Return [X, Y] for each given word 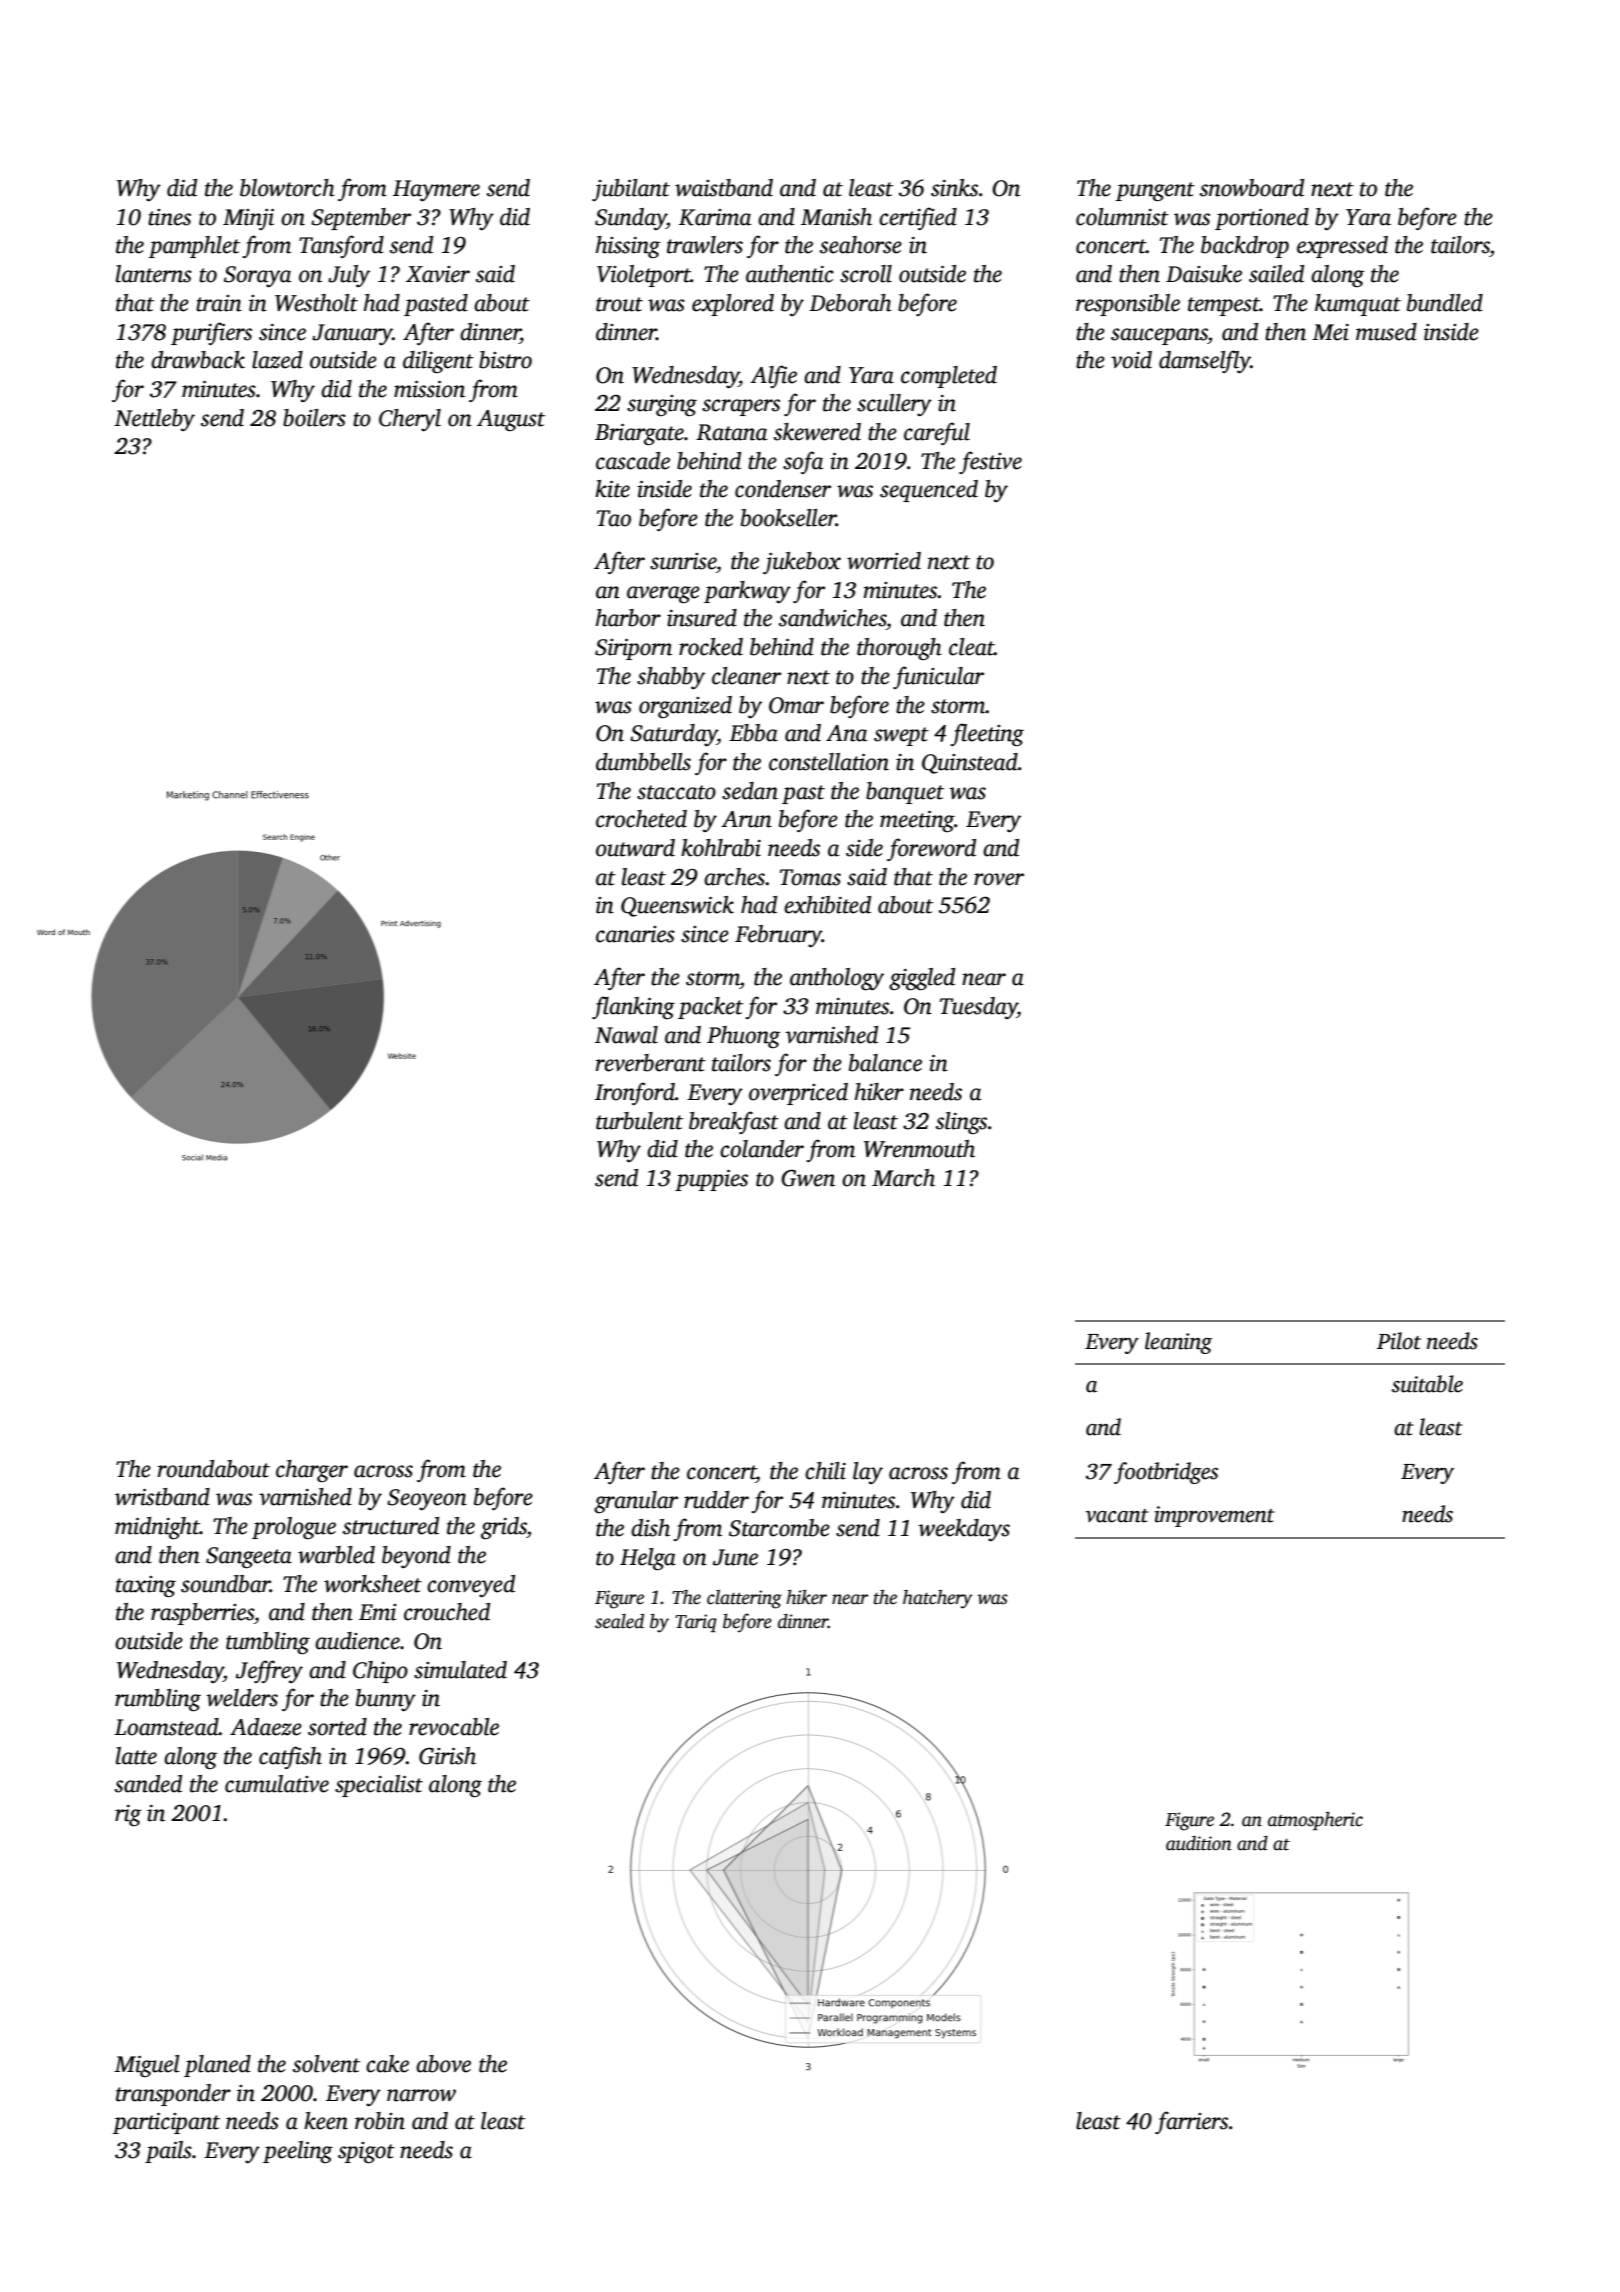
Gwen [808, 1178]
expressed [1342, 247]
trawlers [705, 245]
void [1131, 360]
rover [999, 879]
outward [635, 848]
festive [990, 462]
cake [387, 2064]
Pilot [1399, 1341]
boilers [314, 418]
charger [312, 1471]
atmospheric [1315, 1821]
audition [1199, 1843]
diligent [438, 362]
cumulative [277, 1784]
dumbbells [643, 762]
